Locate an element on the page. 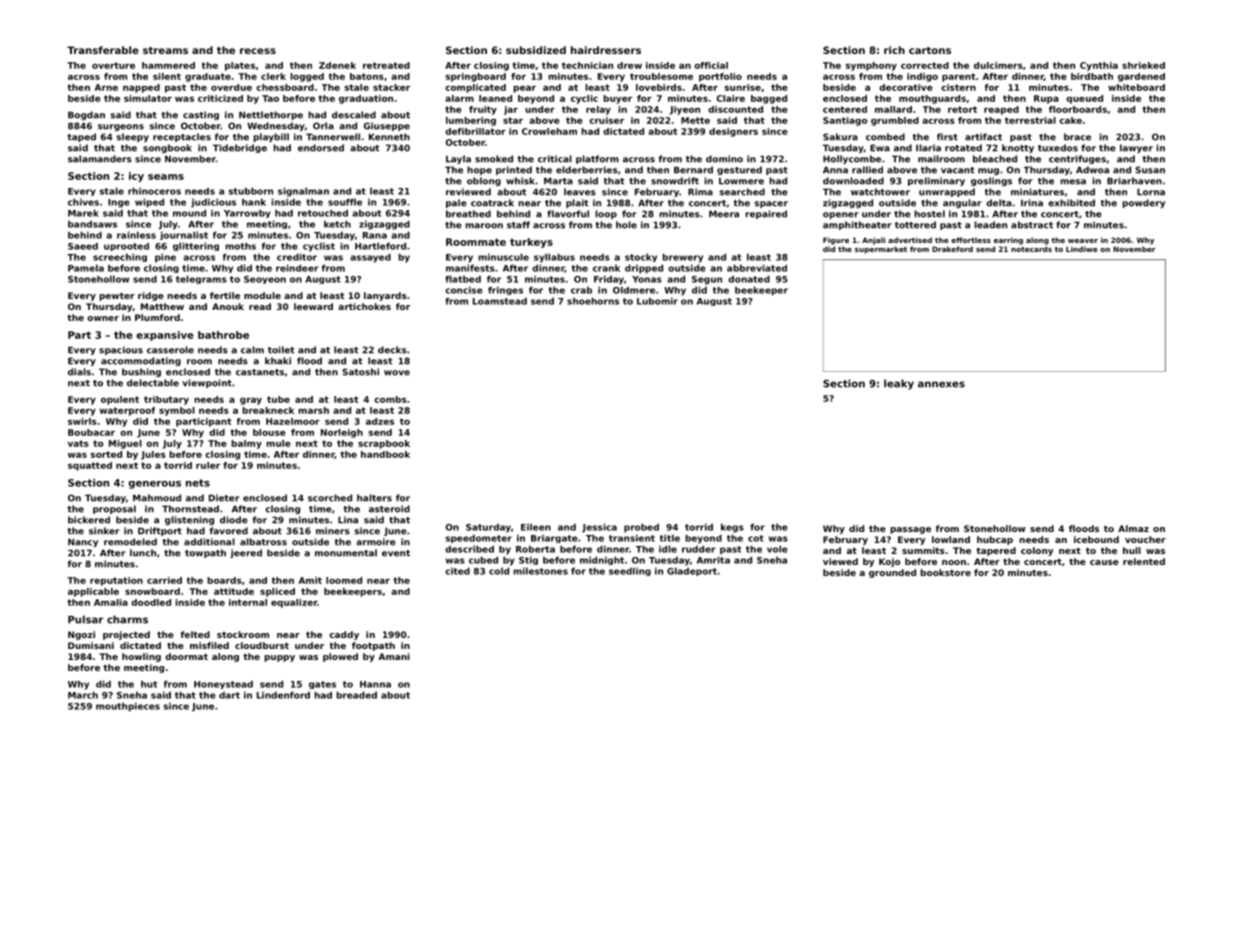 Image resolution: width=1233 pixels, height=952 pixels. bookstore is located at coordinates (945, 572).
